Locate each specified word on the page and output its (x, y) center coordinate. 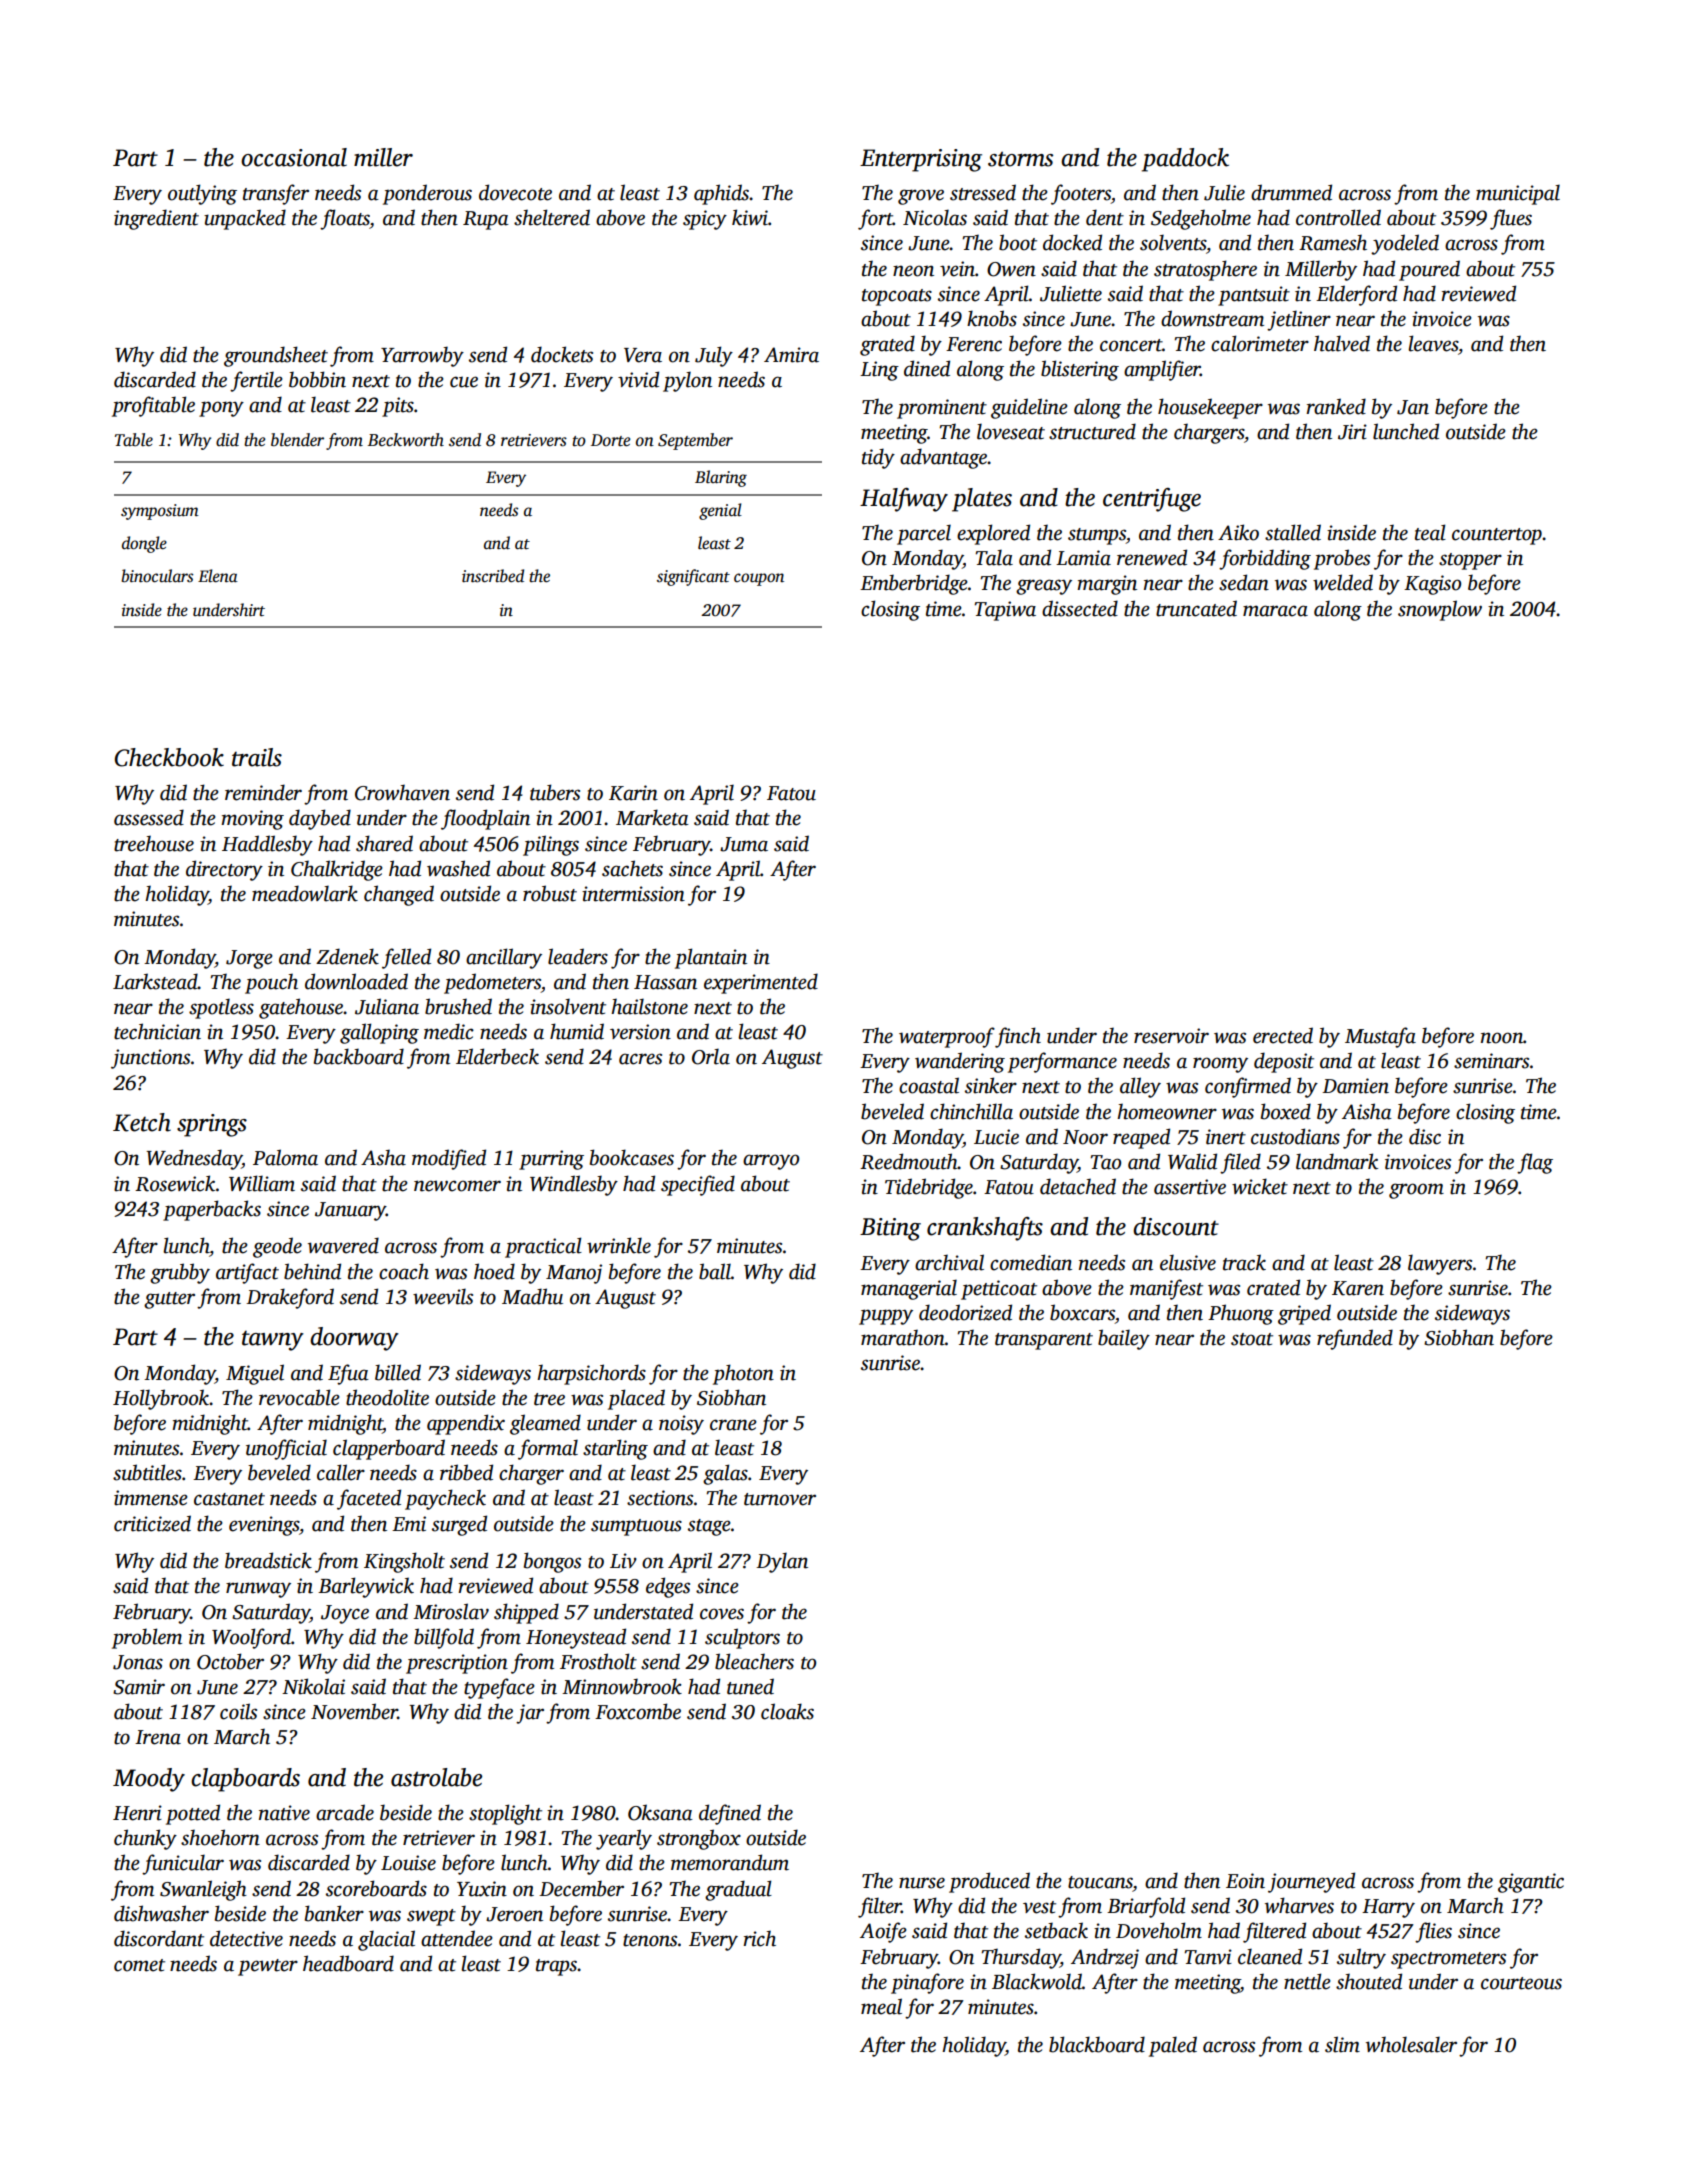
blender (297, 440)
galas (725, 1474)
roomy (1220, 1065)
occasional (294, 157)
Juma (744, 844)
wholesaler (1411, 2044)
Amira (791, 355)
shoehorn (220, 1837)
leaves (1433, 343)
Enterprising (921, 160)
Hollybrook (161, 1399)
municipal (1518, 194)
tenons (650, 1940)
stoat (1252, 1339)
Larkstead (155, 981)
